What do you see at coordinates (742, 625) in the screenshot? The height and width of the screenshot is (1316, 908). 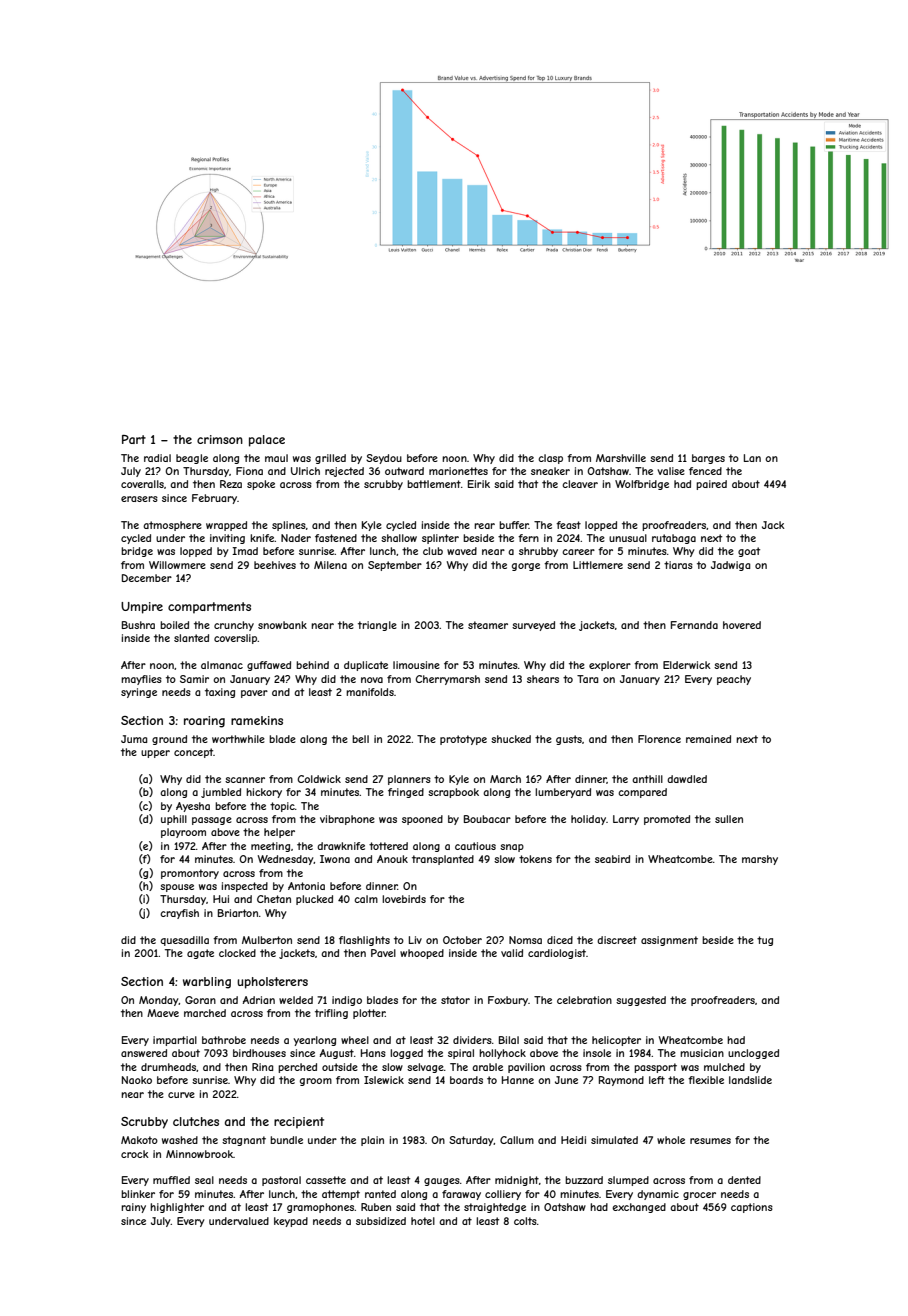 I see `hovered` at bounding box center [742, 625].
